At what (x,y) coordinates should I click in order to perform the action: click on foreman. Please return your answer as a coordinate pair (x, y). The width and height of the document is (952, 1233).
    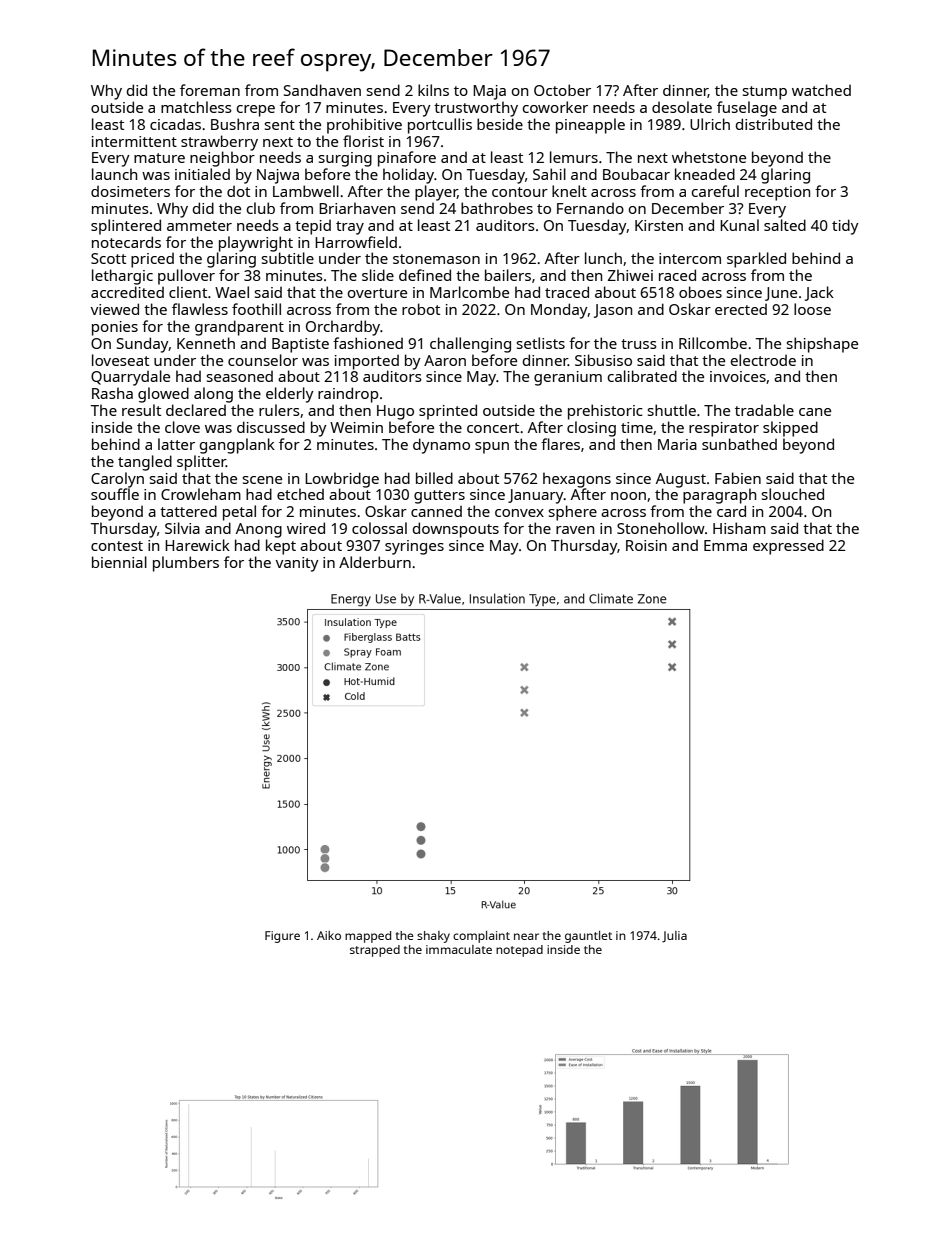
    Looking at the image, I should click on (210, 90).
